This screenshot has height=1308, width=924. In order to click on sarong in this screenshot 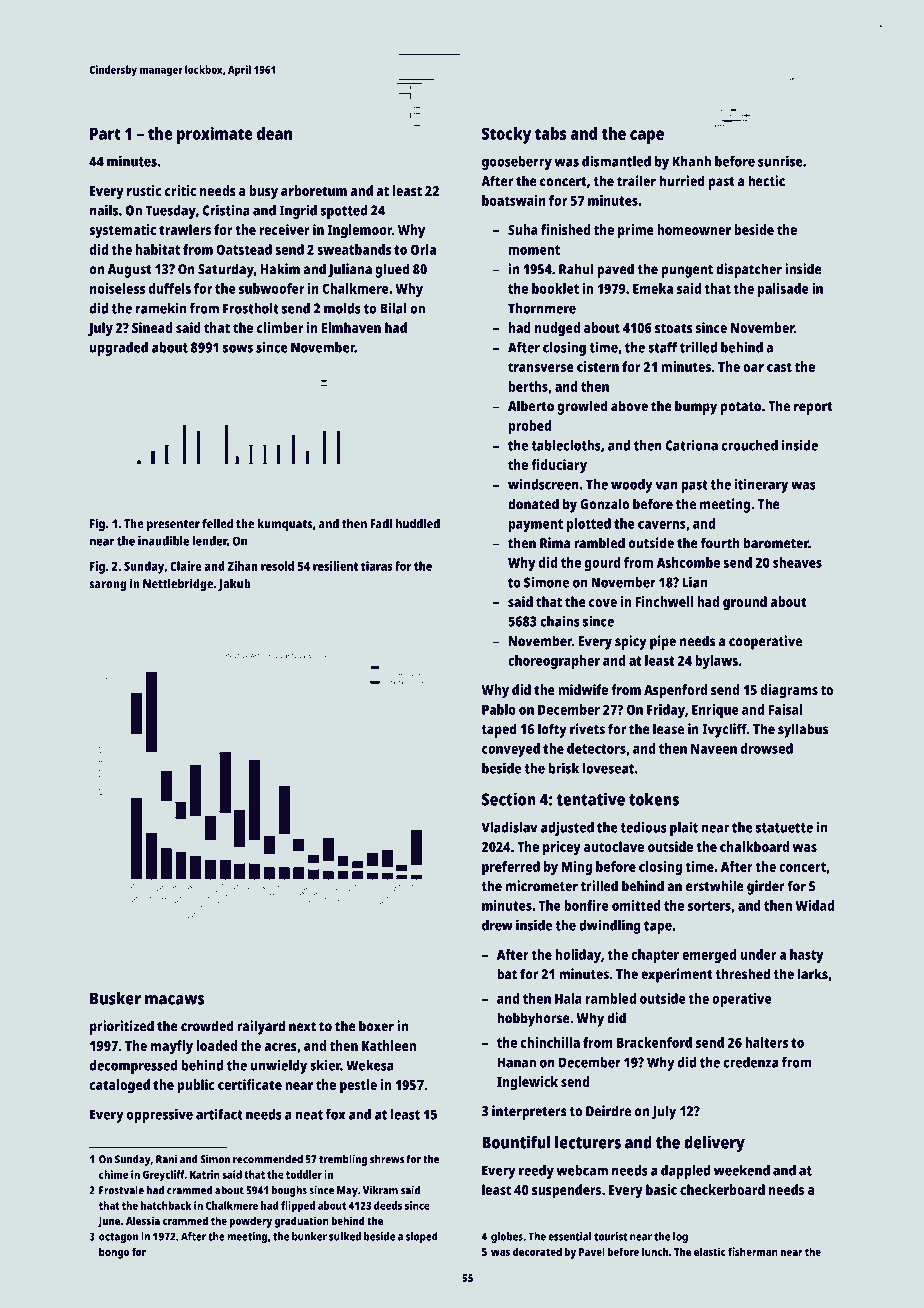, I will do `click(108, 586)`.
